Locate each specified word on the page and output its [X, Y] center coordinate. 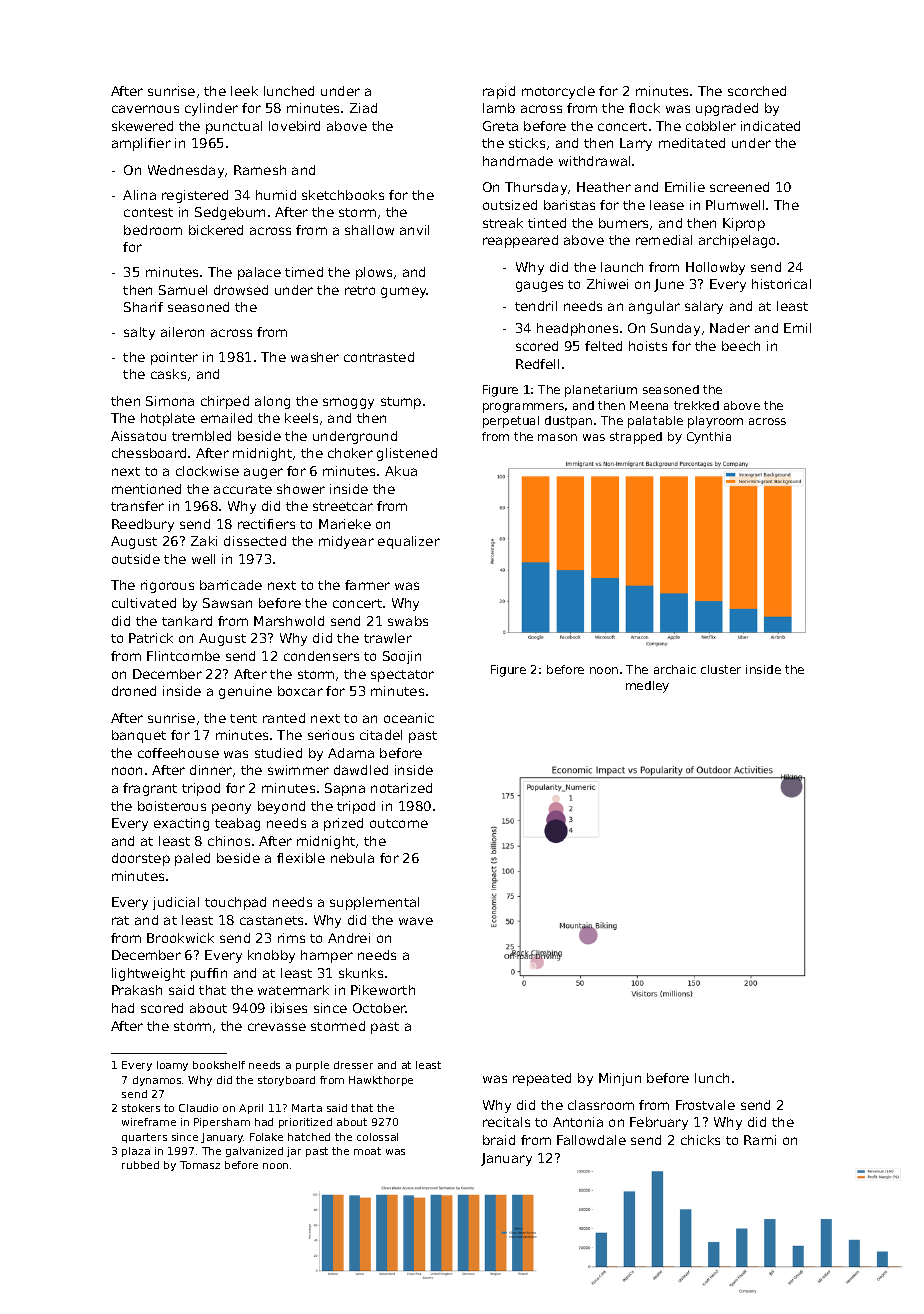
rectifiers [266, 524]
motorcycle [558, 92]
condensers [321, 656]
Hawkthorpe [381, 1081]
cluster [721, 669]
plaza [136, 1152]
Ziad [363, 108]
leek [244, 91]
